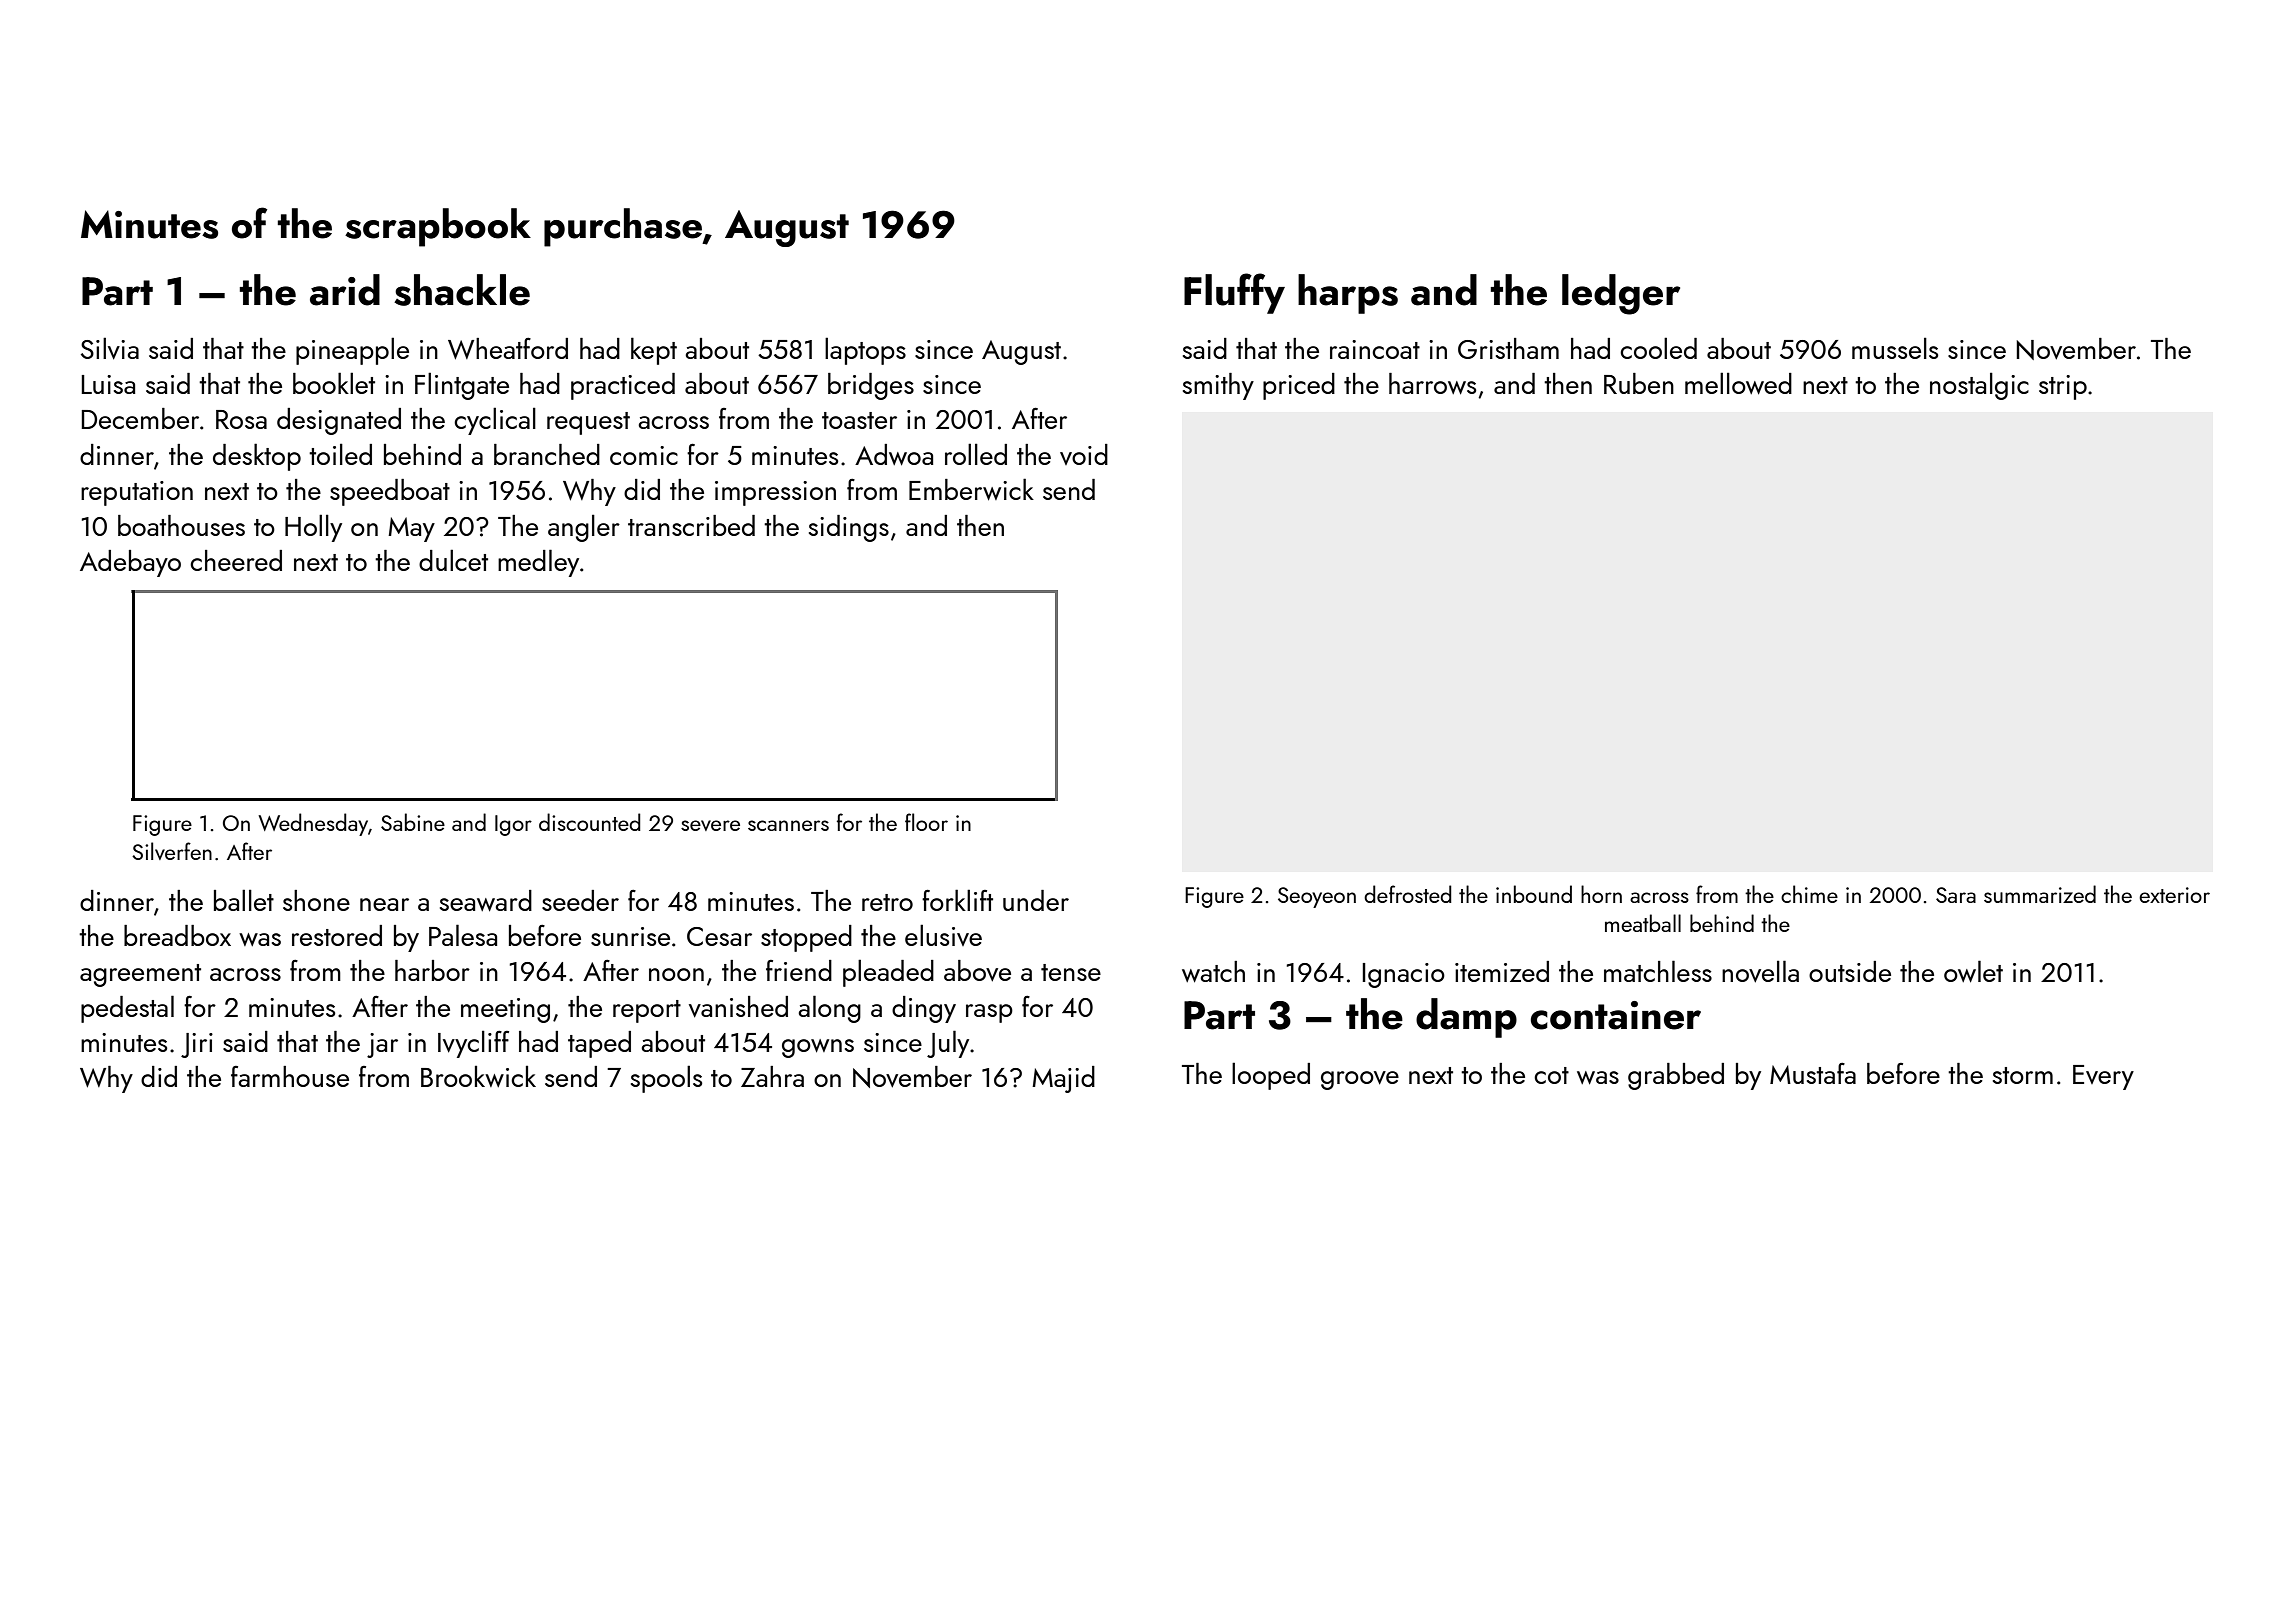 This screenshot has height=1620, width=2292. I want to click on floor, so click(926, 822).
